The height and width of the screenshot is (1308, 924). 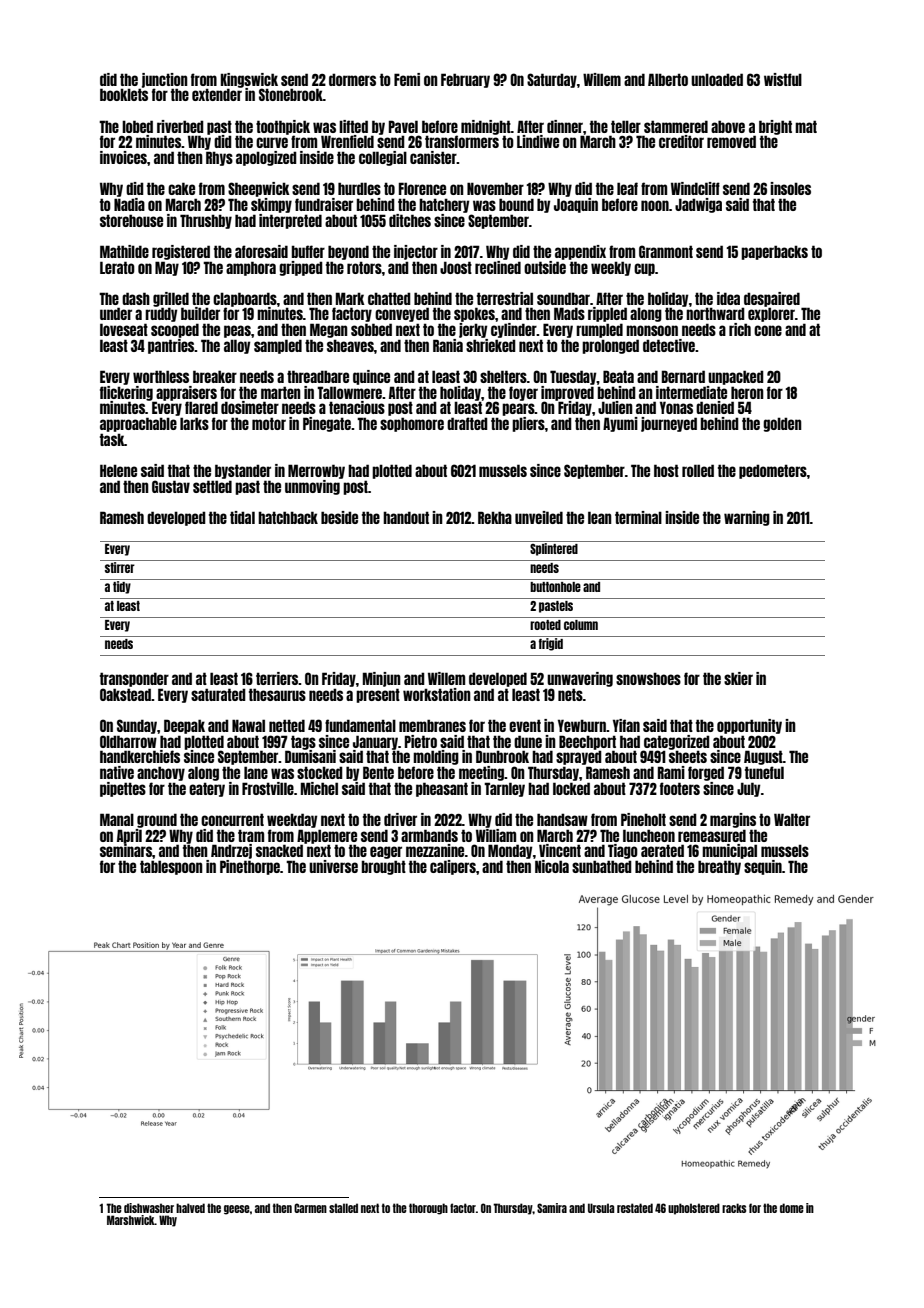 I want to click on snowshoes, so click(x=648, y=678).
